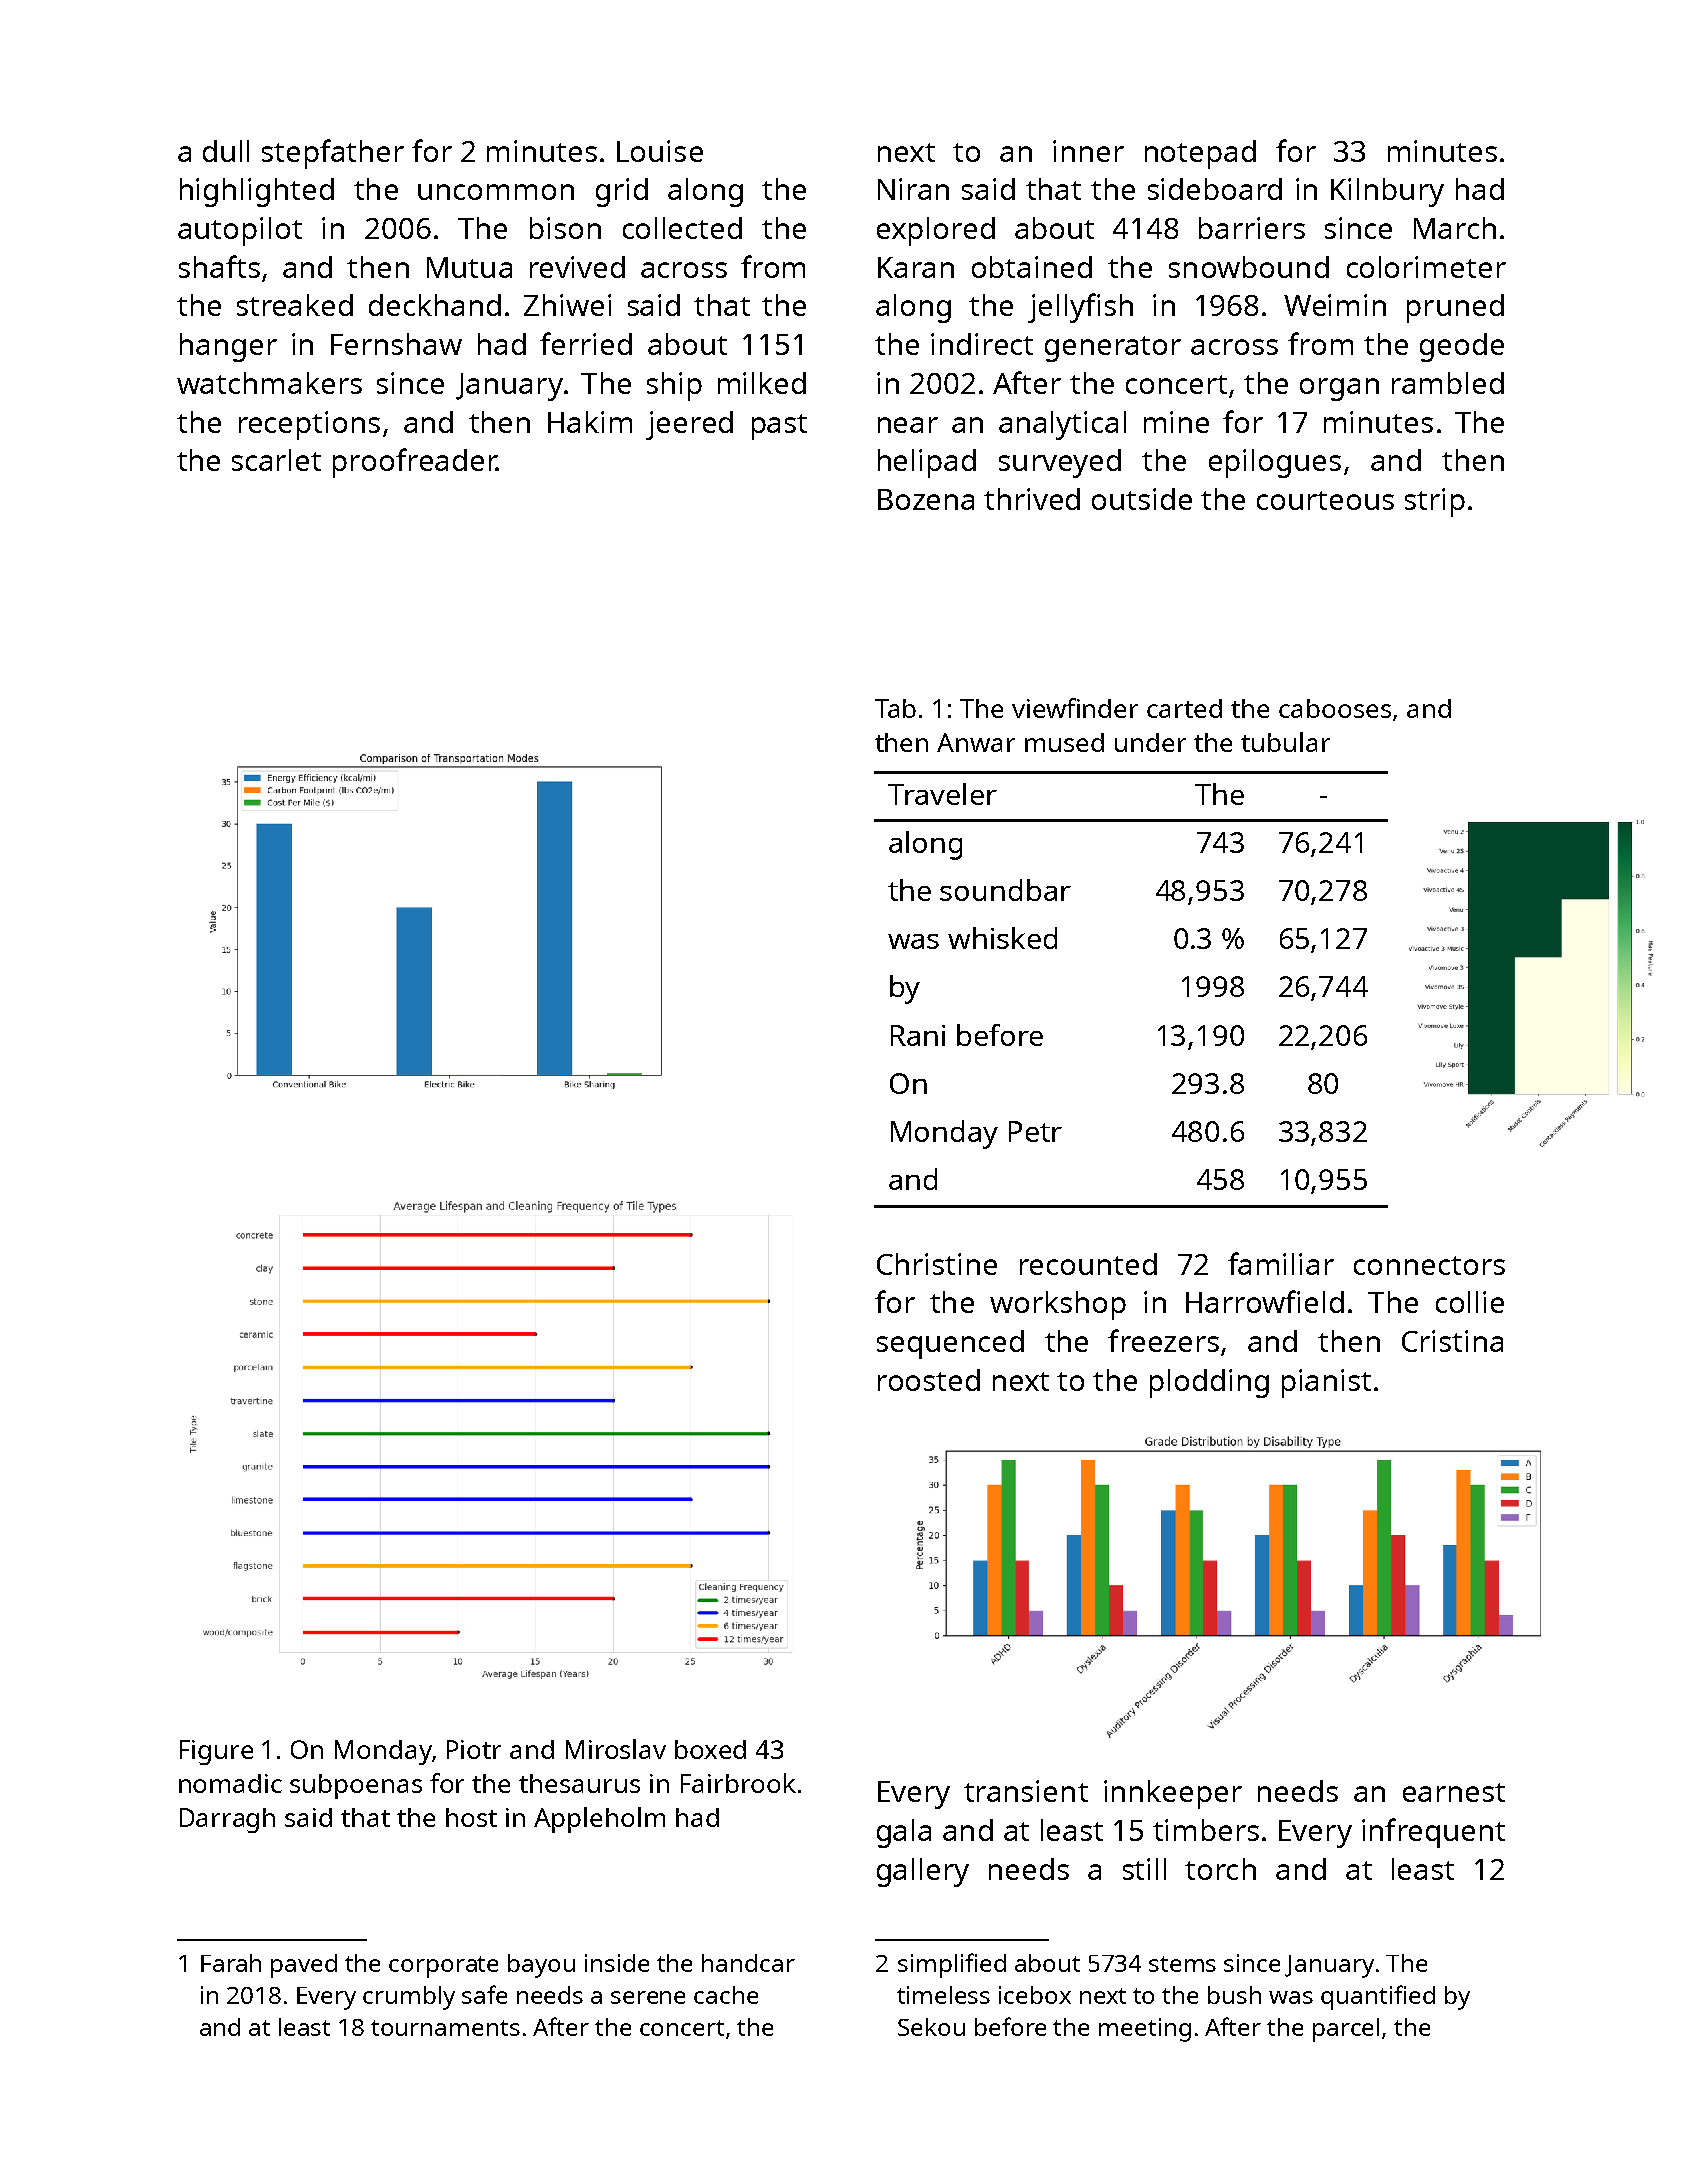  What do you see at coordinates (1005, 890) in the image?
I see `soundbar` at bounding box center [1005, 890].
